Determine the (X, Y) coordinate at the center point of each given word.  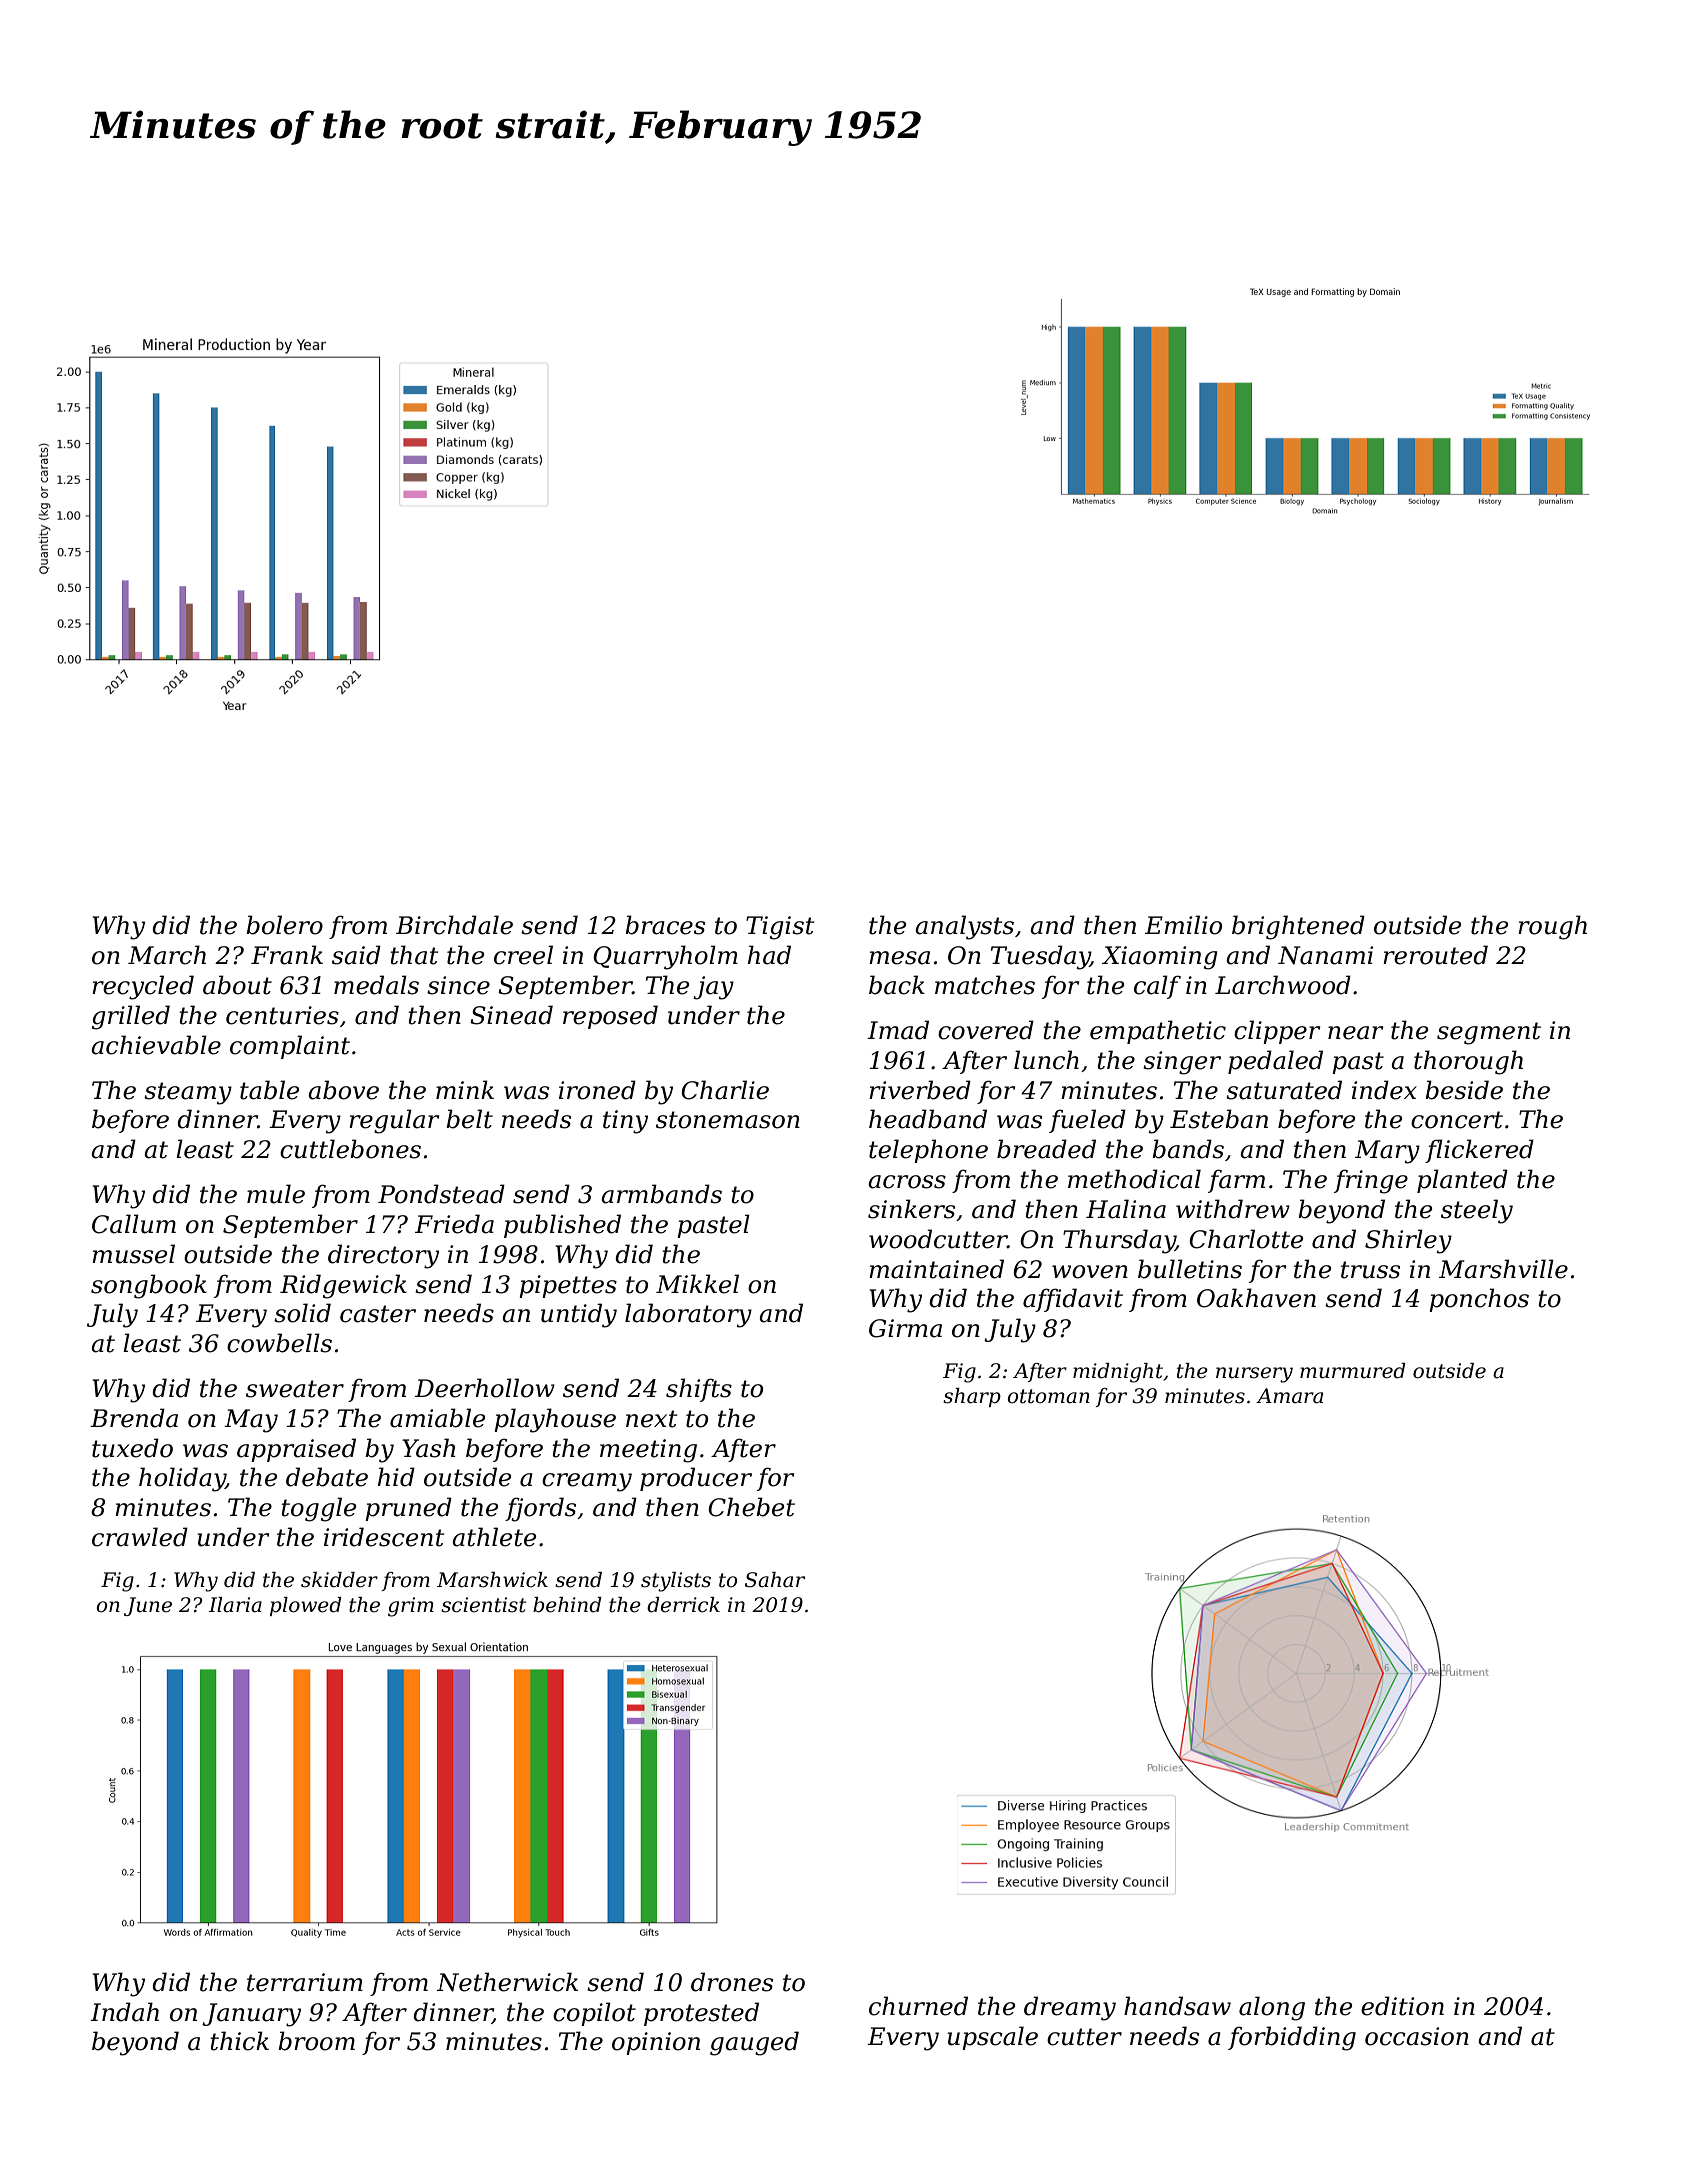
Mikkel (697, 1284)
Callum (134, 1224)
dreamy (1070, 2008)
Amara (1289, 1396)
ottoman (1049, 1396)
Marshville (1503, 1269)
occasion (1417, 2036)
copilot (594, 2014)
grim (411, 1607)
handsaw (1177, 2006)
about (237, 985)
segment (1489, 1033)
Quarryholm (665, 957)
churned (918, 2006)
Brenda (134, 1418)
